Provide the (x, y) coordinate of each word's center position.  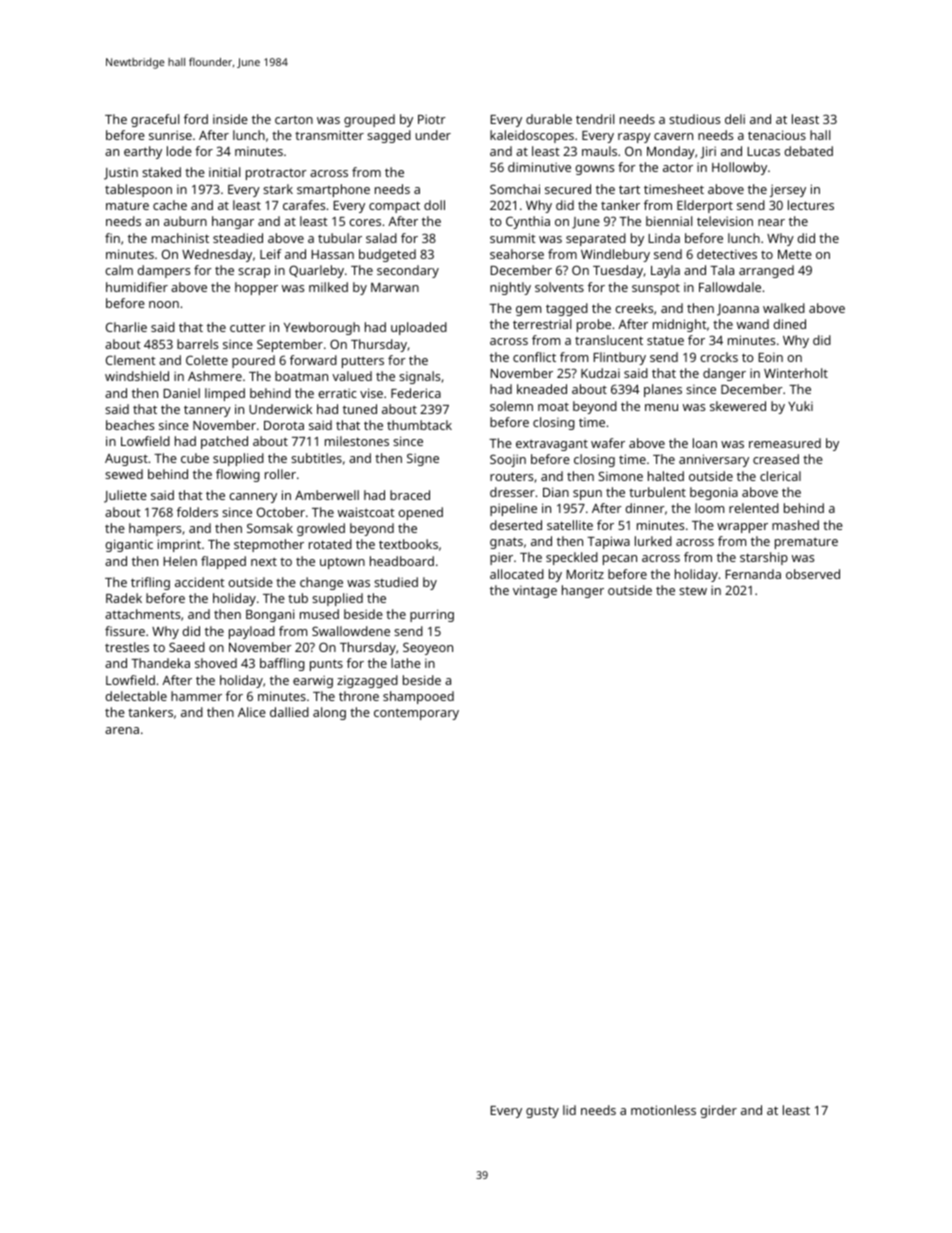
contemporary (416, 714)
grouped (369, 120)
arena (122, 730)
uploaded (419, 328)
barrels (197, 344)
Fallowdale (730, 287)
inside (230, 119)
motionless (663, 1110)
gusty (542, 1112)
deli (735, 119)
